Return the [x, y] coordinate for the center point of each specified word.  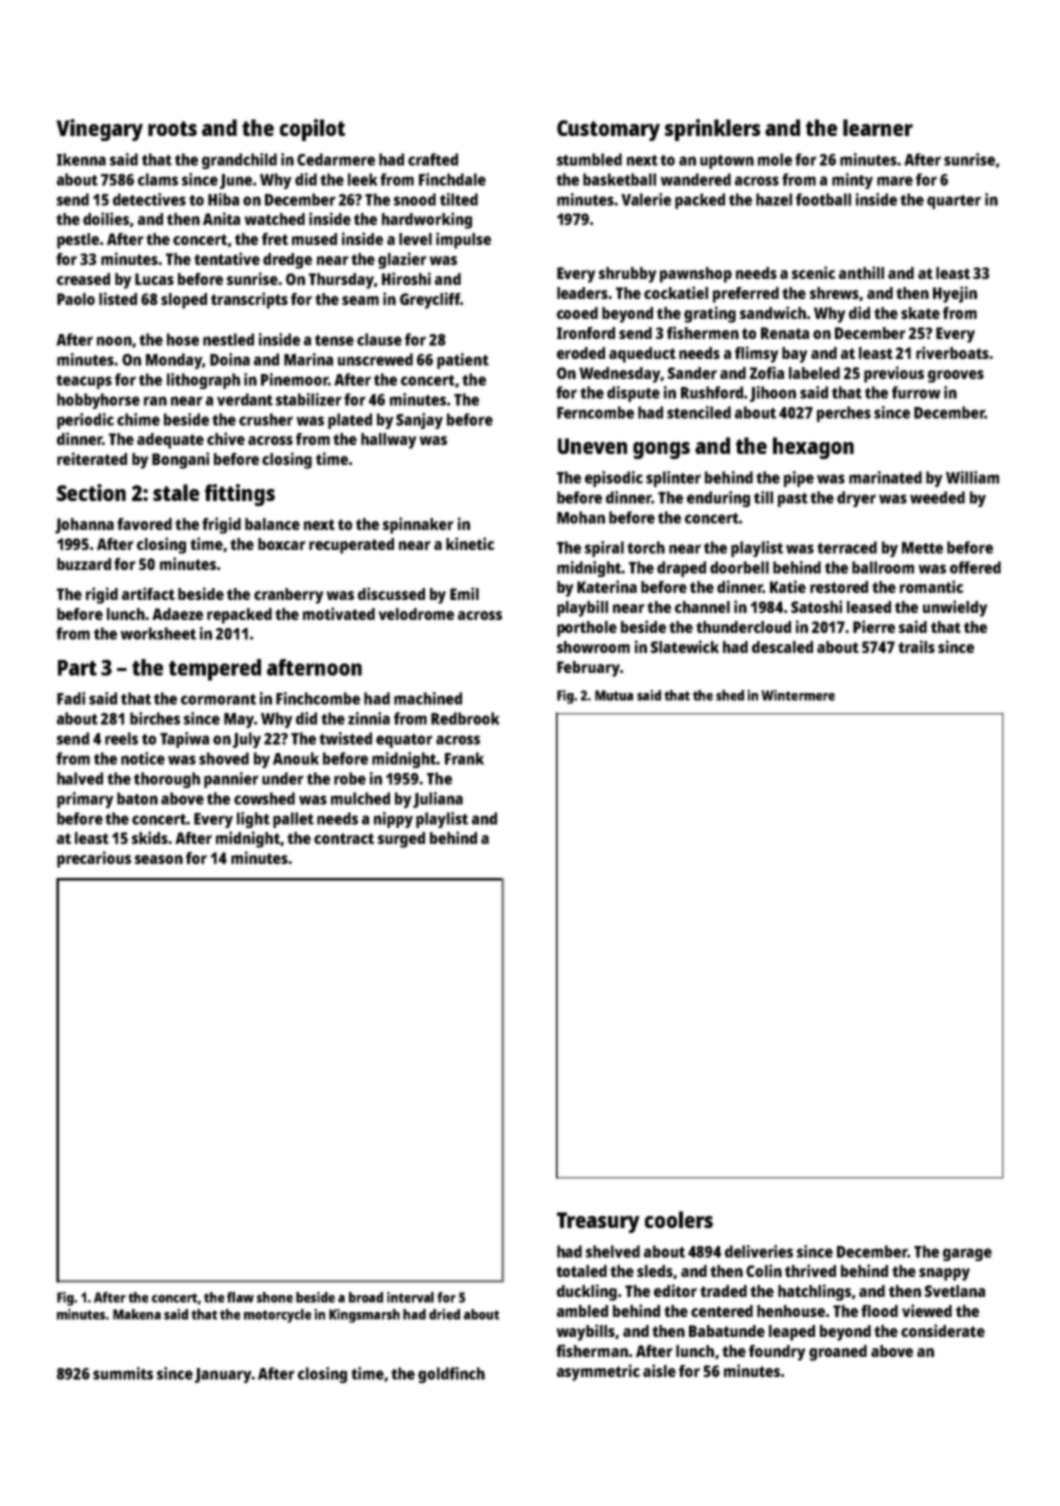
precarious [94, 859]
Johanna [84, 526]
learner [878, 127]
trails [916, 646]
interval [410, 1297]
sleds [655, 1271]
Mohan [581, 517]
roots [172, 128]
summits [123, 1373]
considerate [943, 1330]
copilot [312, 130]
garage [967, 1254]
